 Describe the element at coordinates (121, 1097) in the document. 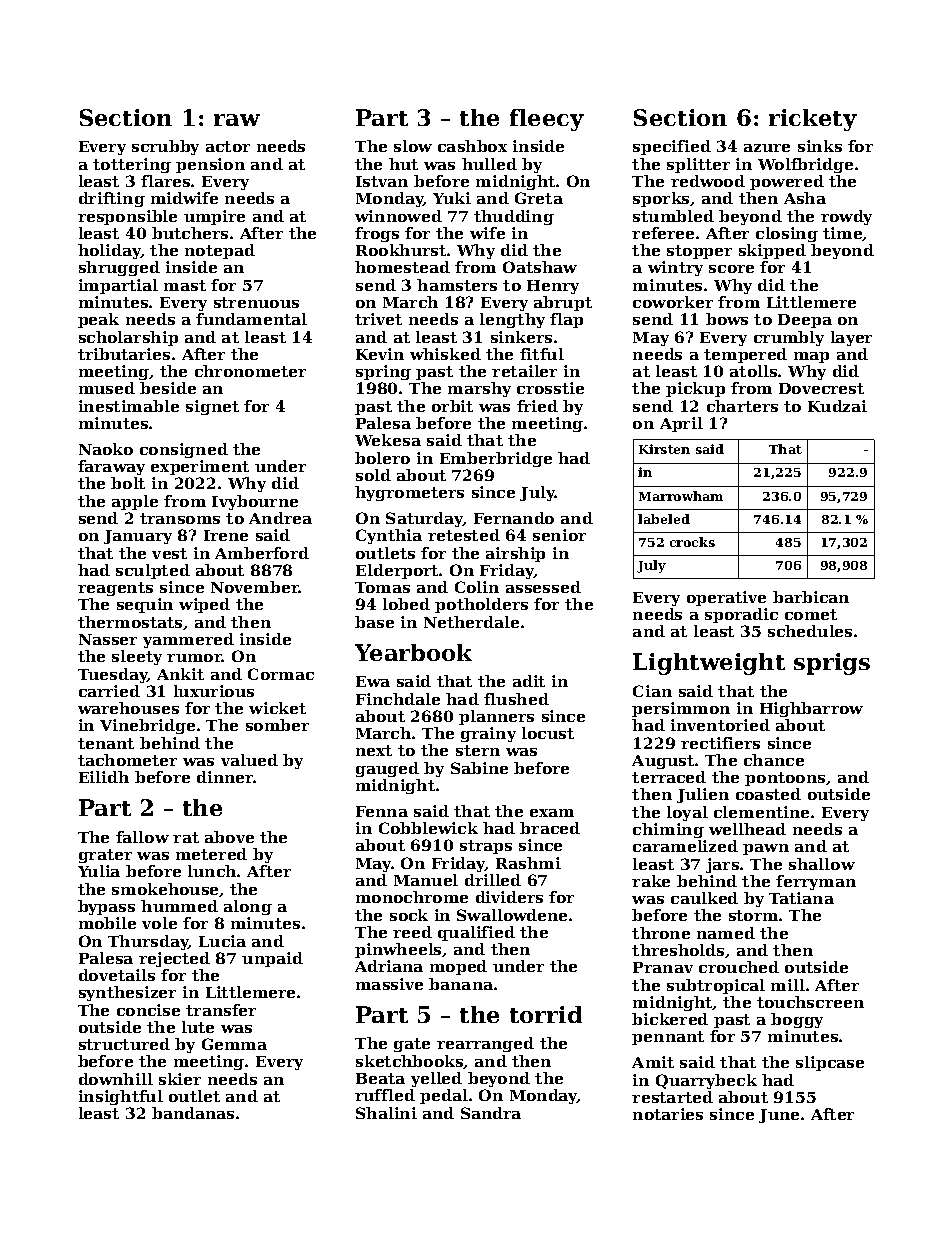

I see `insightful` at that location.
